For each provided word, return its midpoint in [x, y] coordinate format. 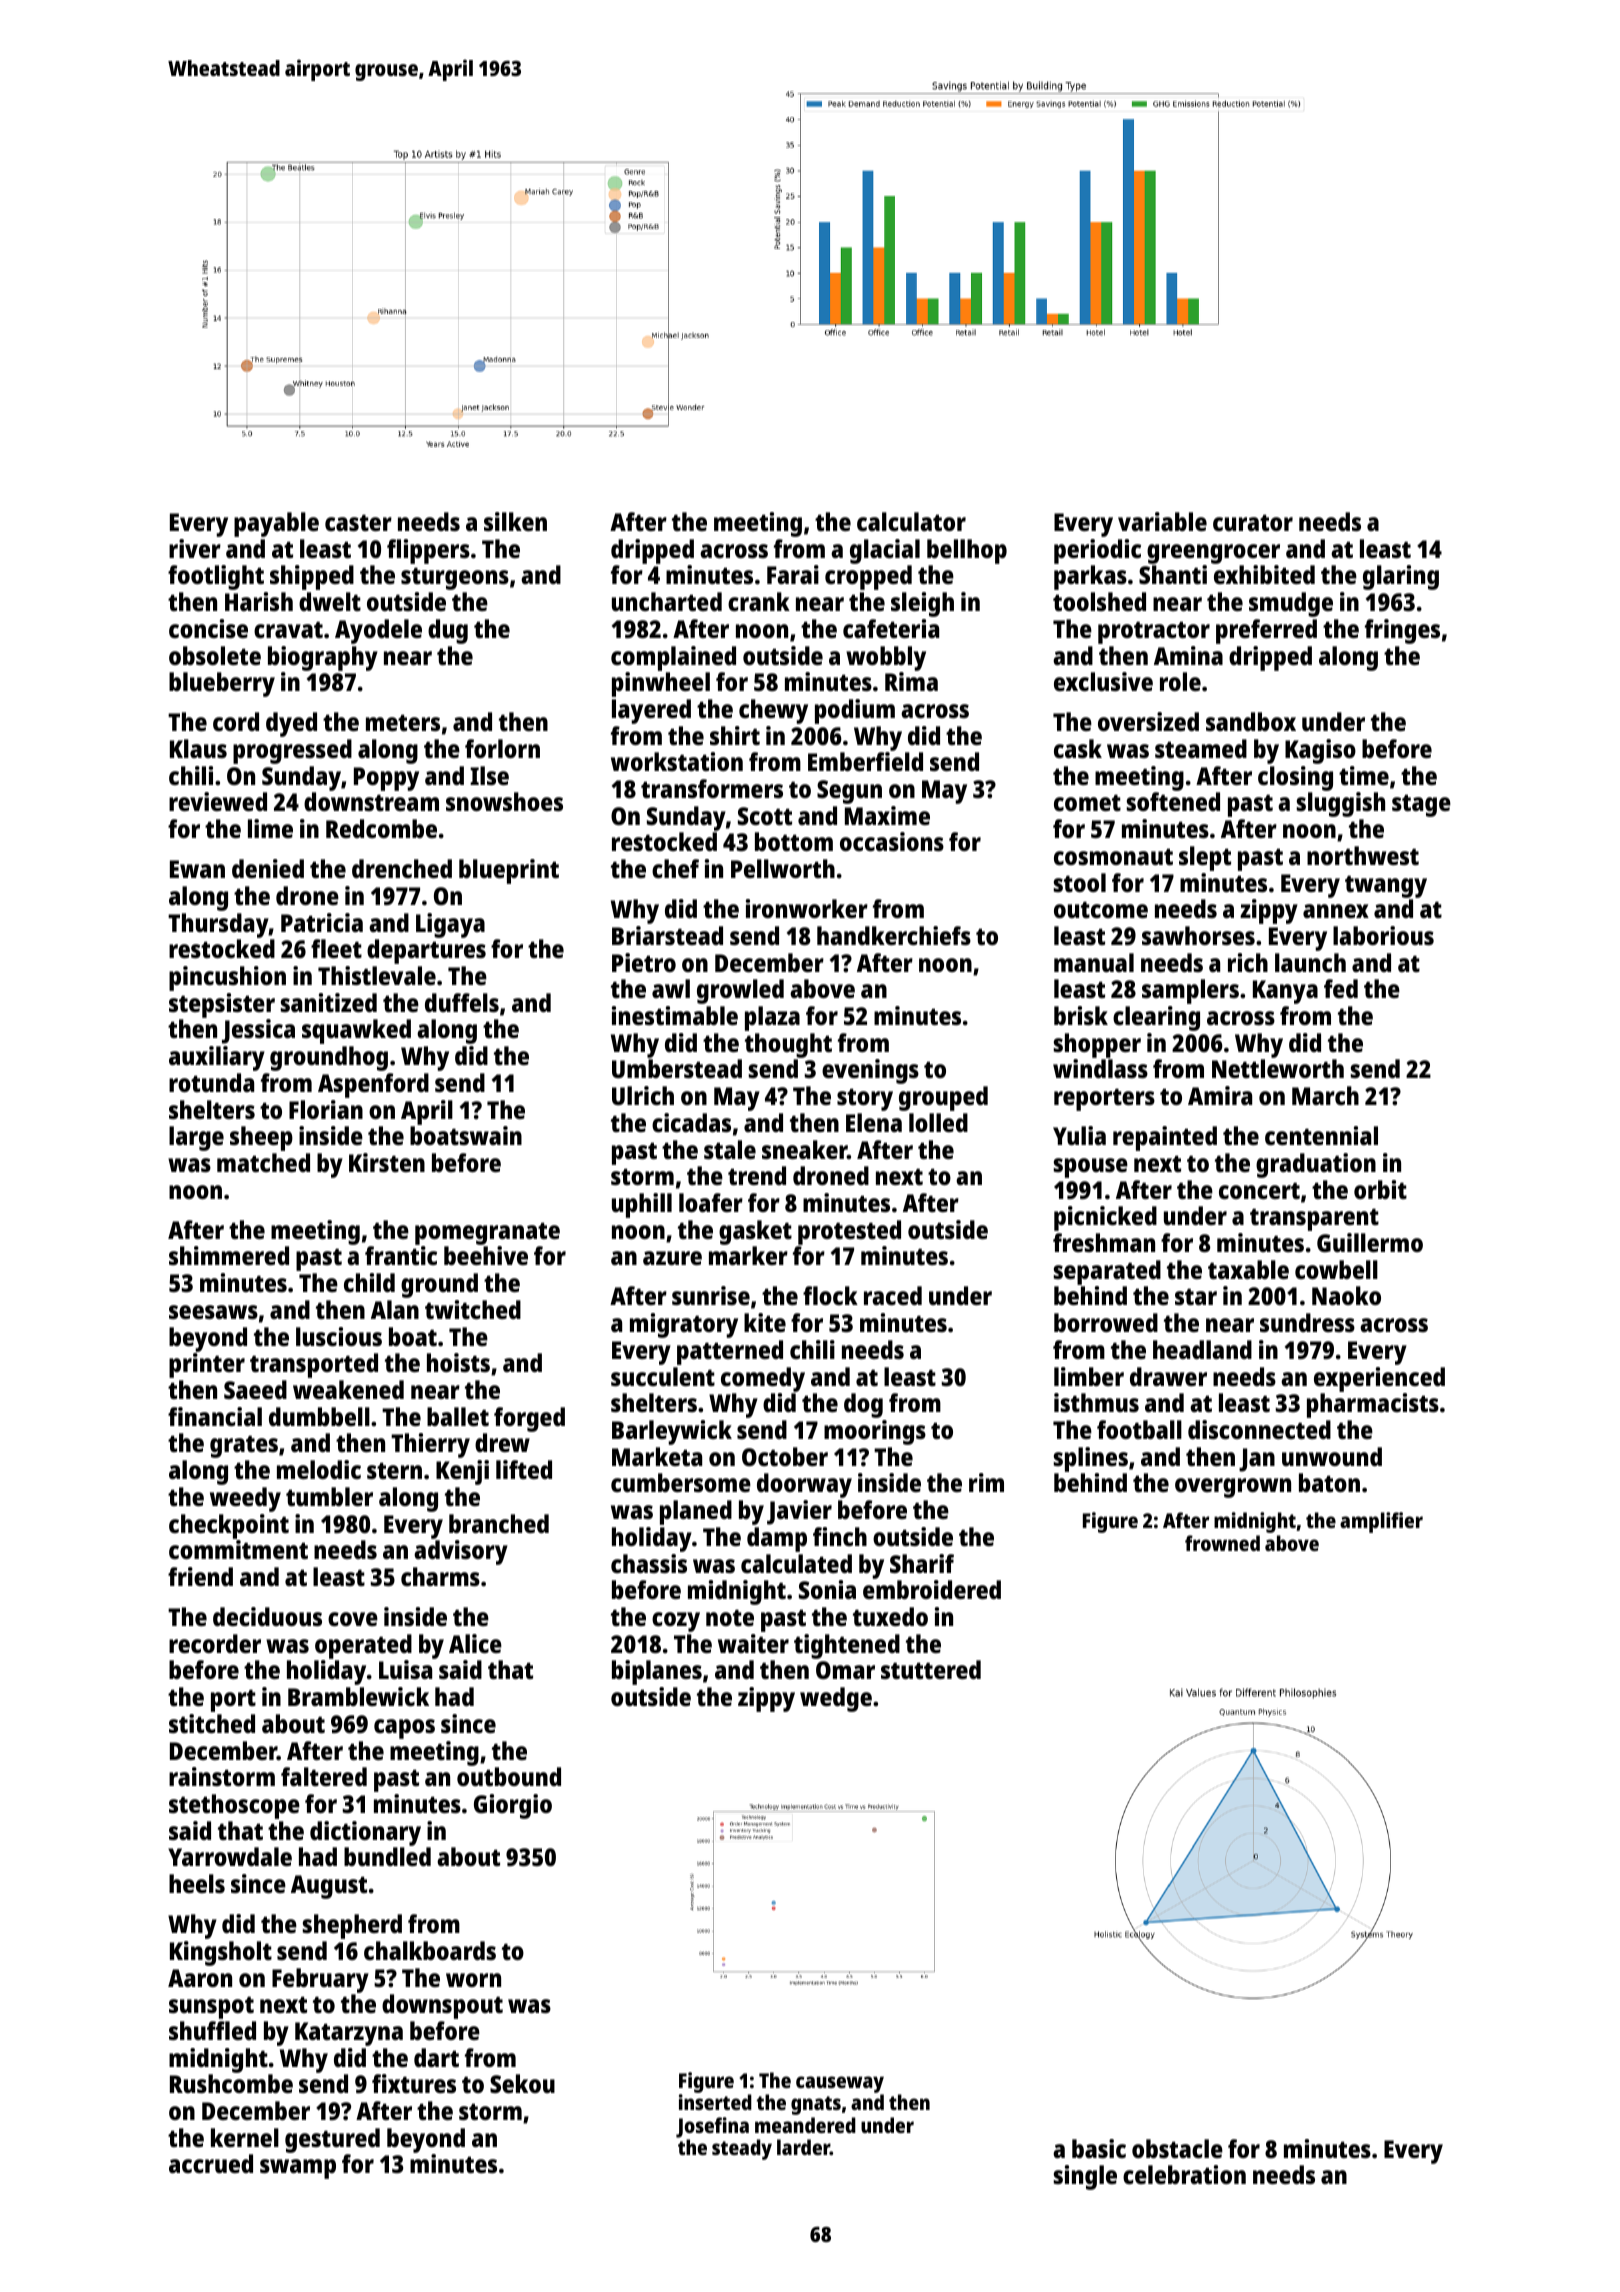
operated [363, 1646]
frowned [1222, 1543]
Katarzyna [349, 2034]
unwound [1332, 1456]
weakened [348, 1389]
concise [208, 628]
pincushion [227, 978]
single [1085, 2177]
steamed [1201, 748]
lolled [938, 1122]
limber [1089, 1376]
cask [1078, 748]
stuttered [931, 1669]
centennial [1321, 1135]
